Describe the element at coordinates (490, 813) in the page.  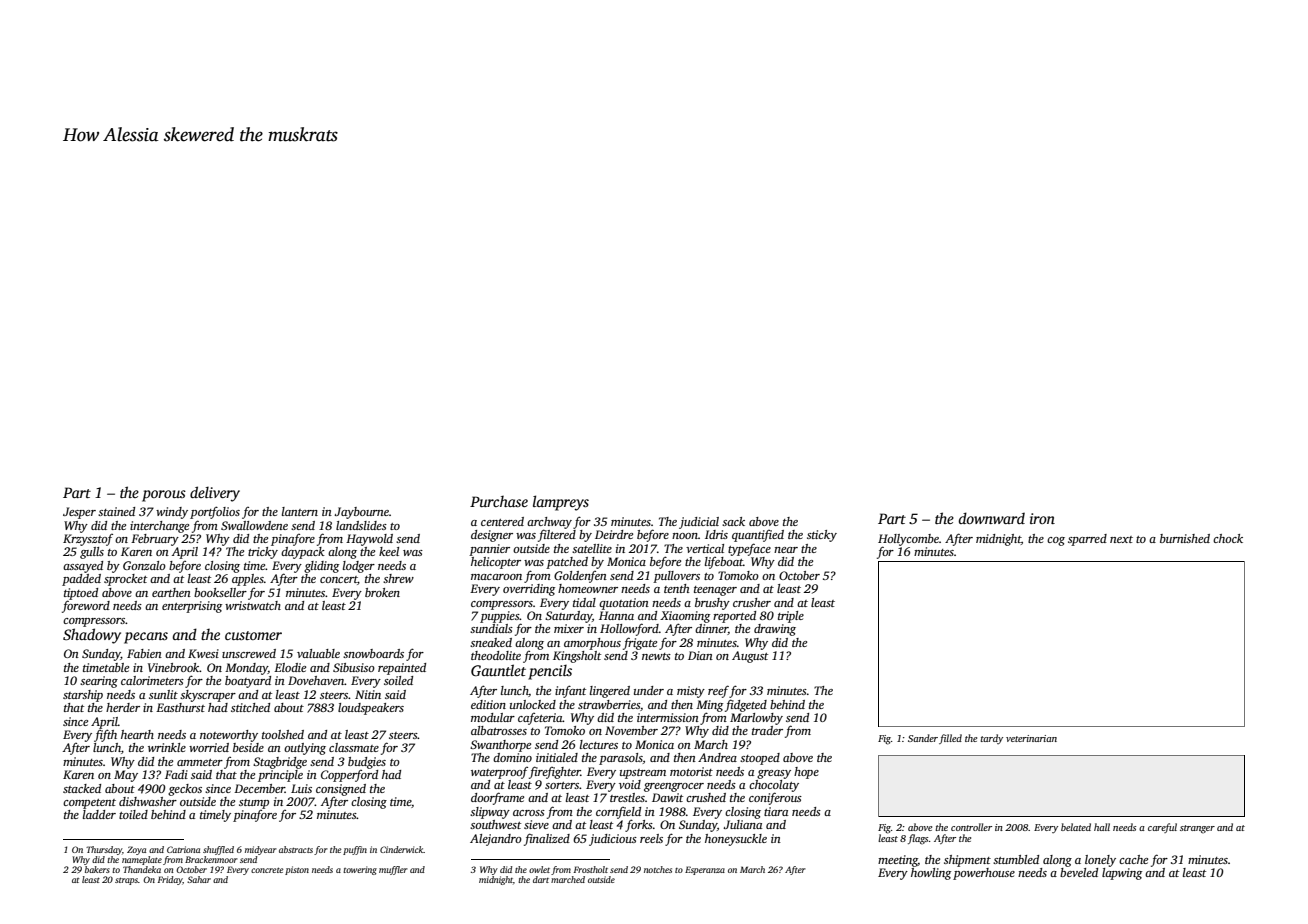
I see `slipway` at that location.
